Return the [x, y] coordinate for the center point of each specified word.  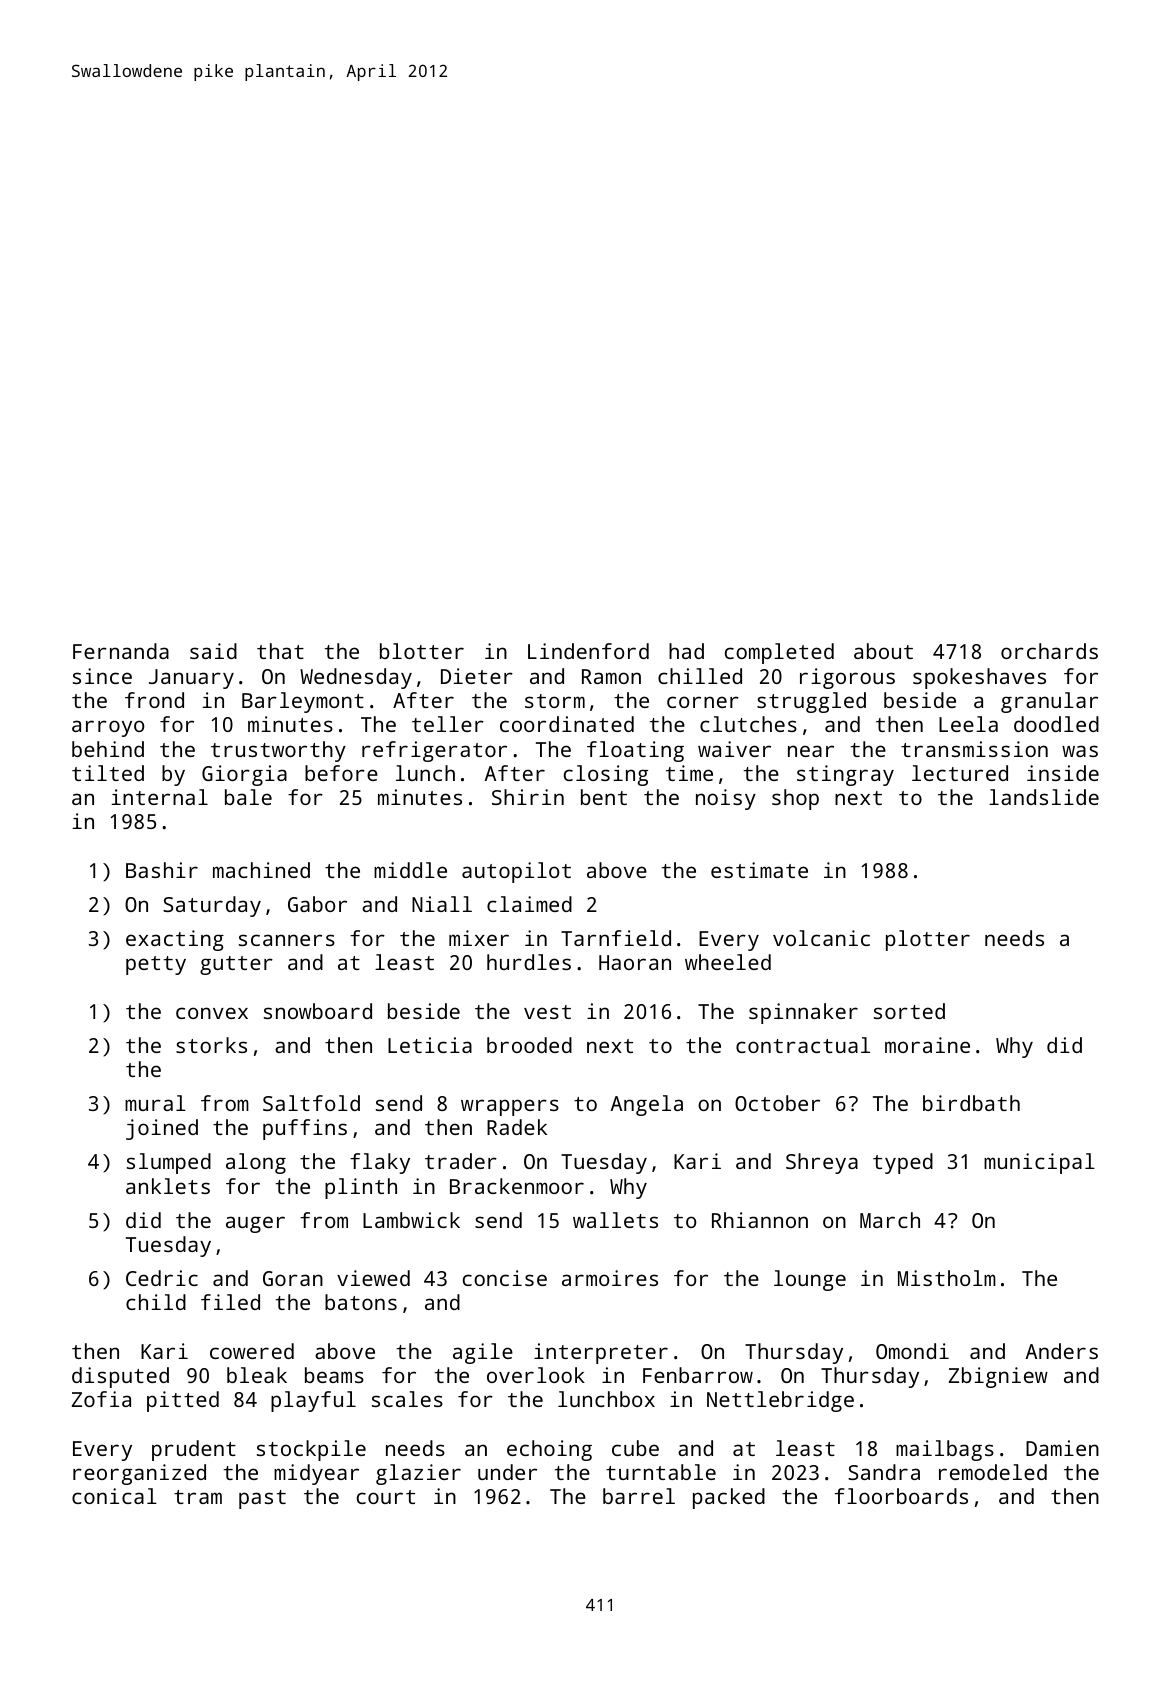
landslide [1044, 797]
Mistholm [947, 1278]
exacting [175, 940]
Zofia [101, 1399]
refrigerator [434, 751]
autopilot [516, 872]
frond [154, 700]
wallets [615, 1220]
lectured [960, 773]
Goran [293, 1278]
